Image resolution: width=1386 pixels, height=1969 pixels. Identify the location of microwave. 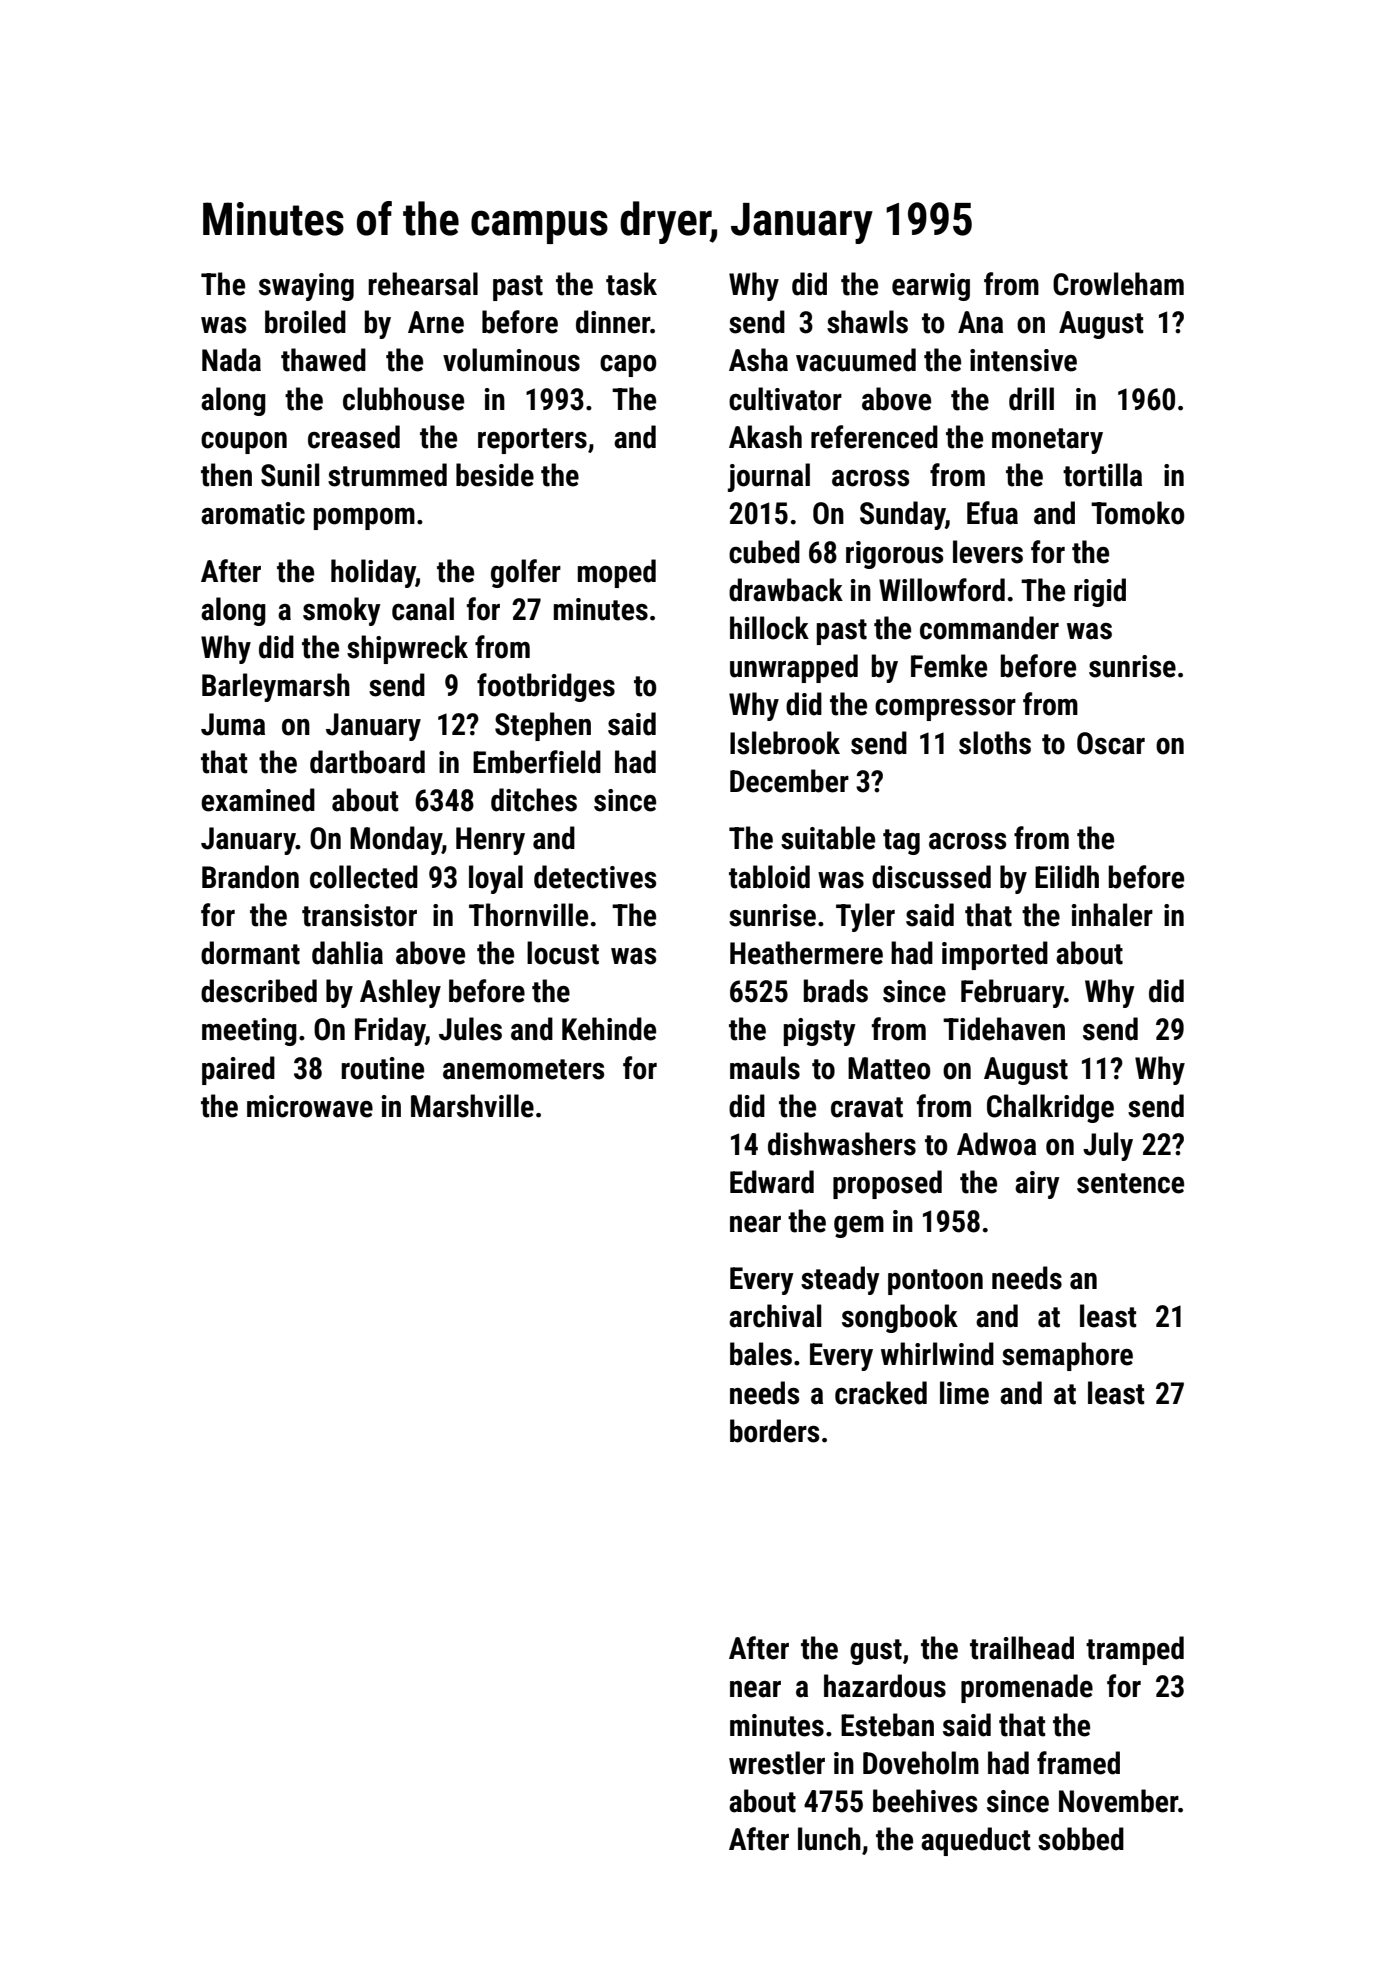
(310, 1106).
